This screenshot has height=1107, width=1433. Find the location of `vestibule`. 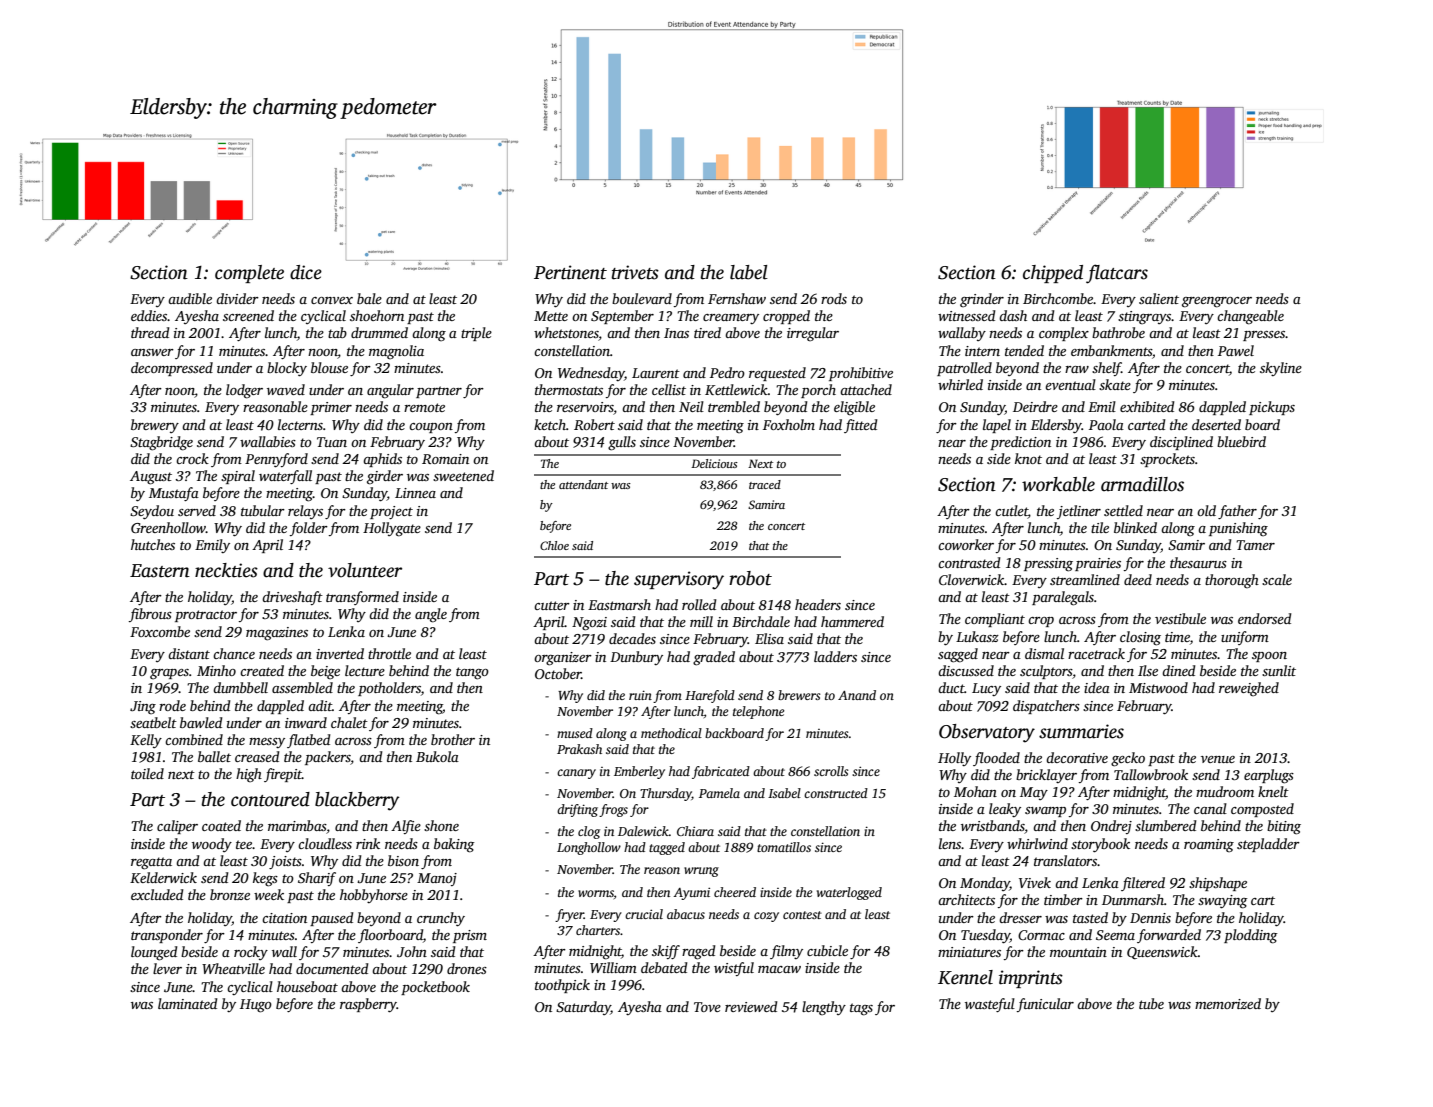

vestibule is located at coordinates (1180, 618).
